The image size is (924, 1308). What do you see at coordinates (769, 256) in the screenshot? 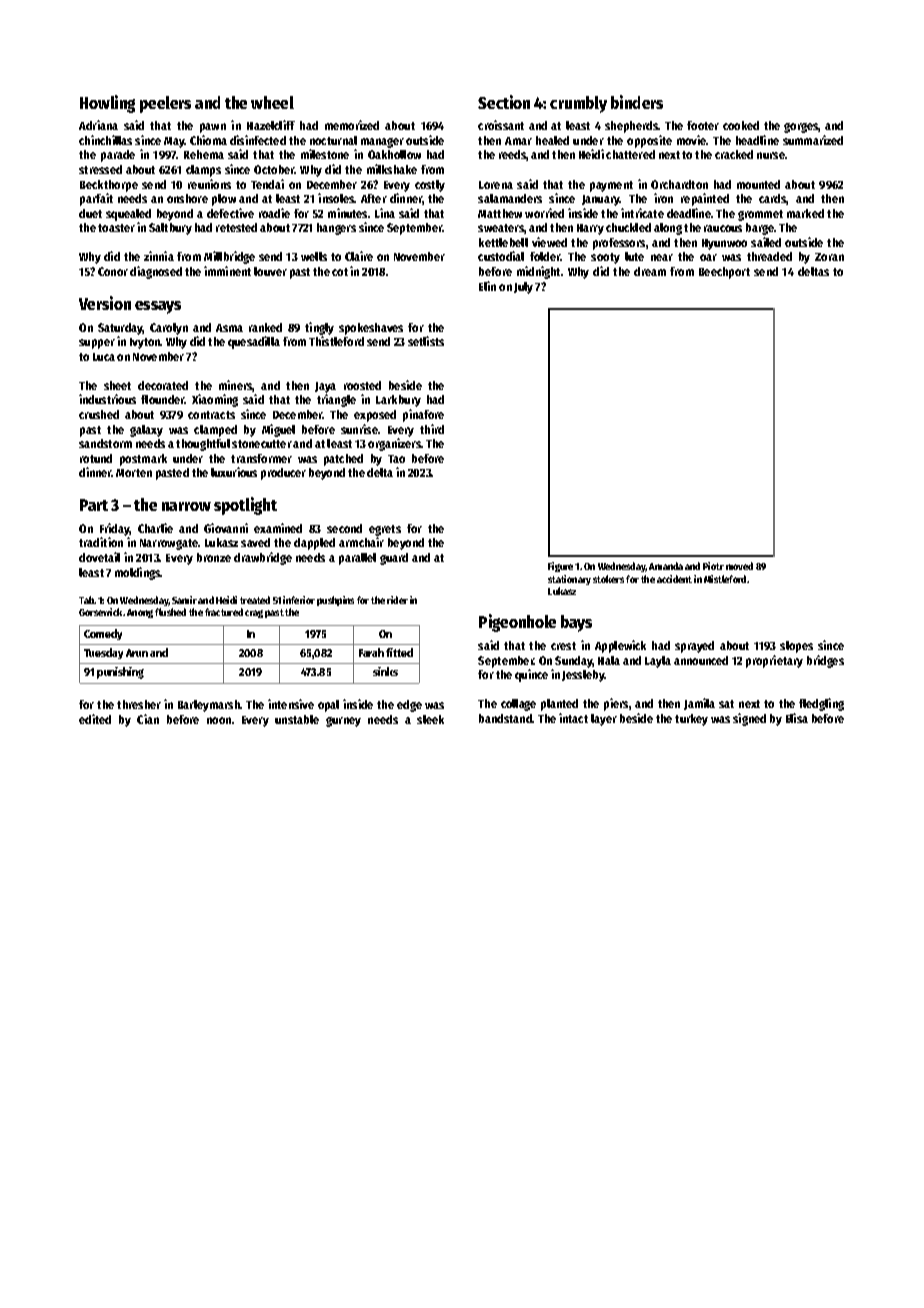
I see `threaded` at bounding box center [769, 256].
